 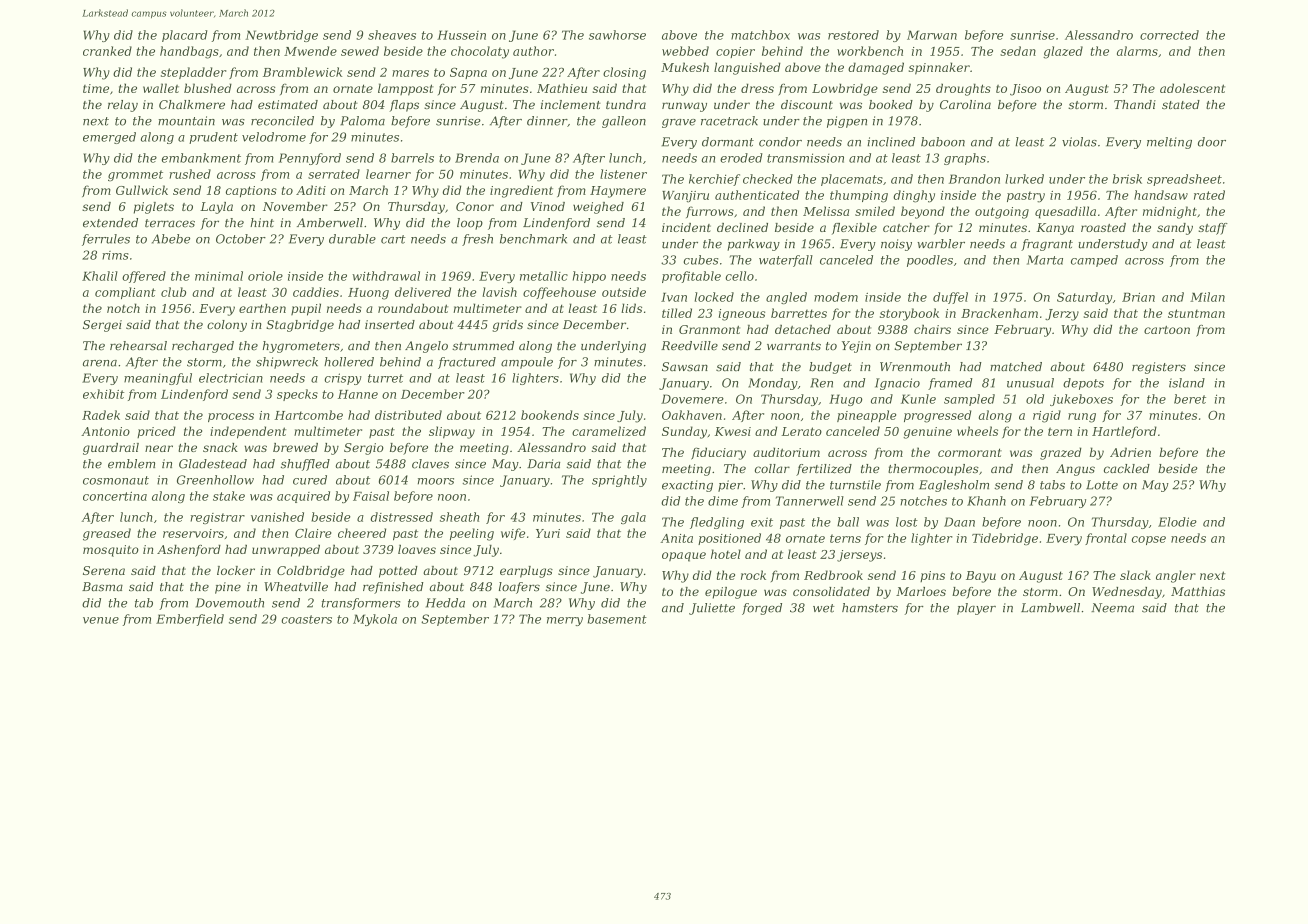 I want to click on hippo, so click(x=589, y=277).
